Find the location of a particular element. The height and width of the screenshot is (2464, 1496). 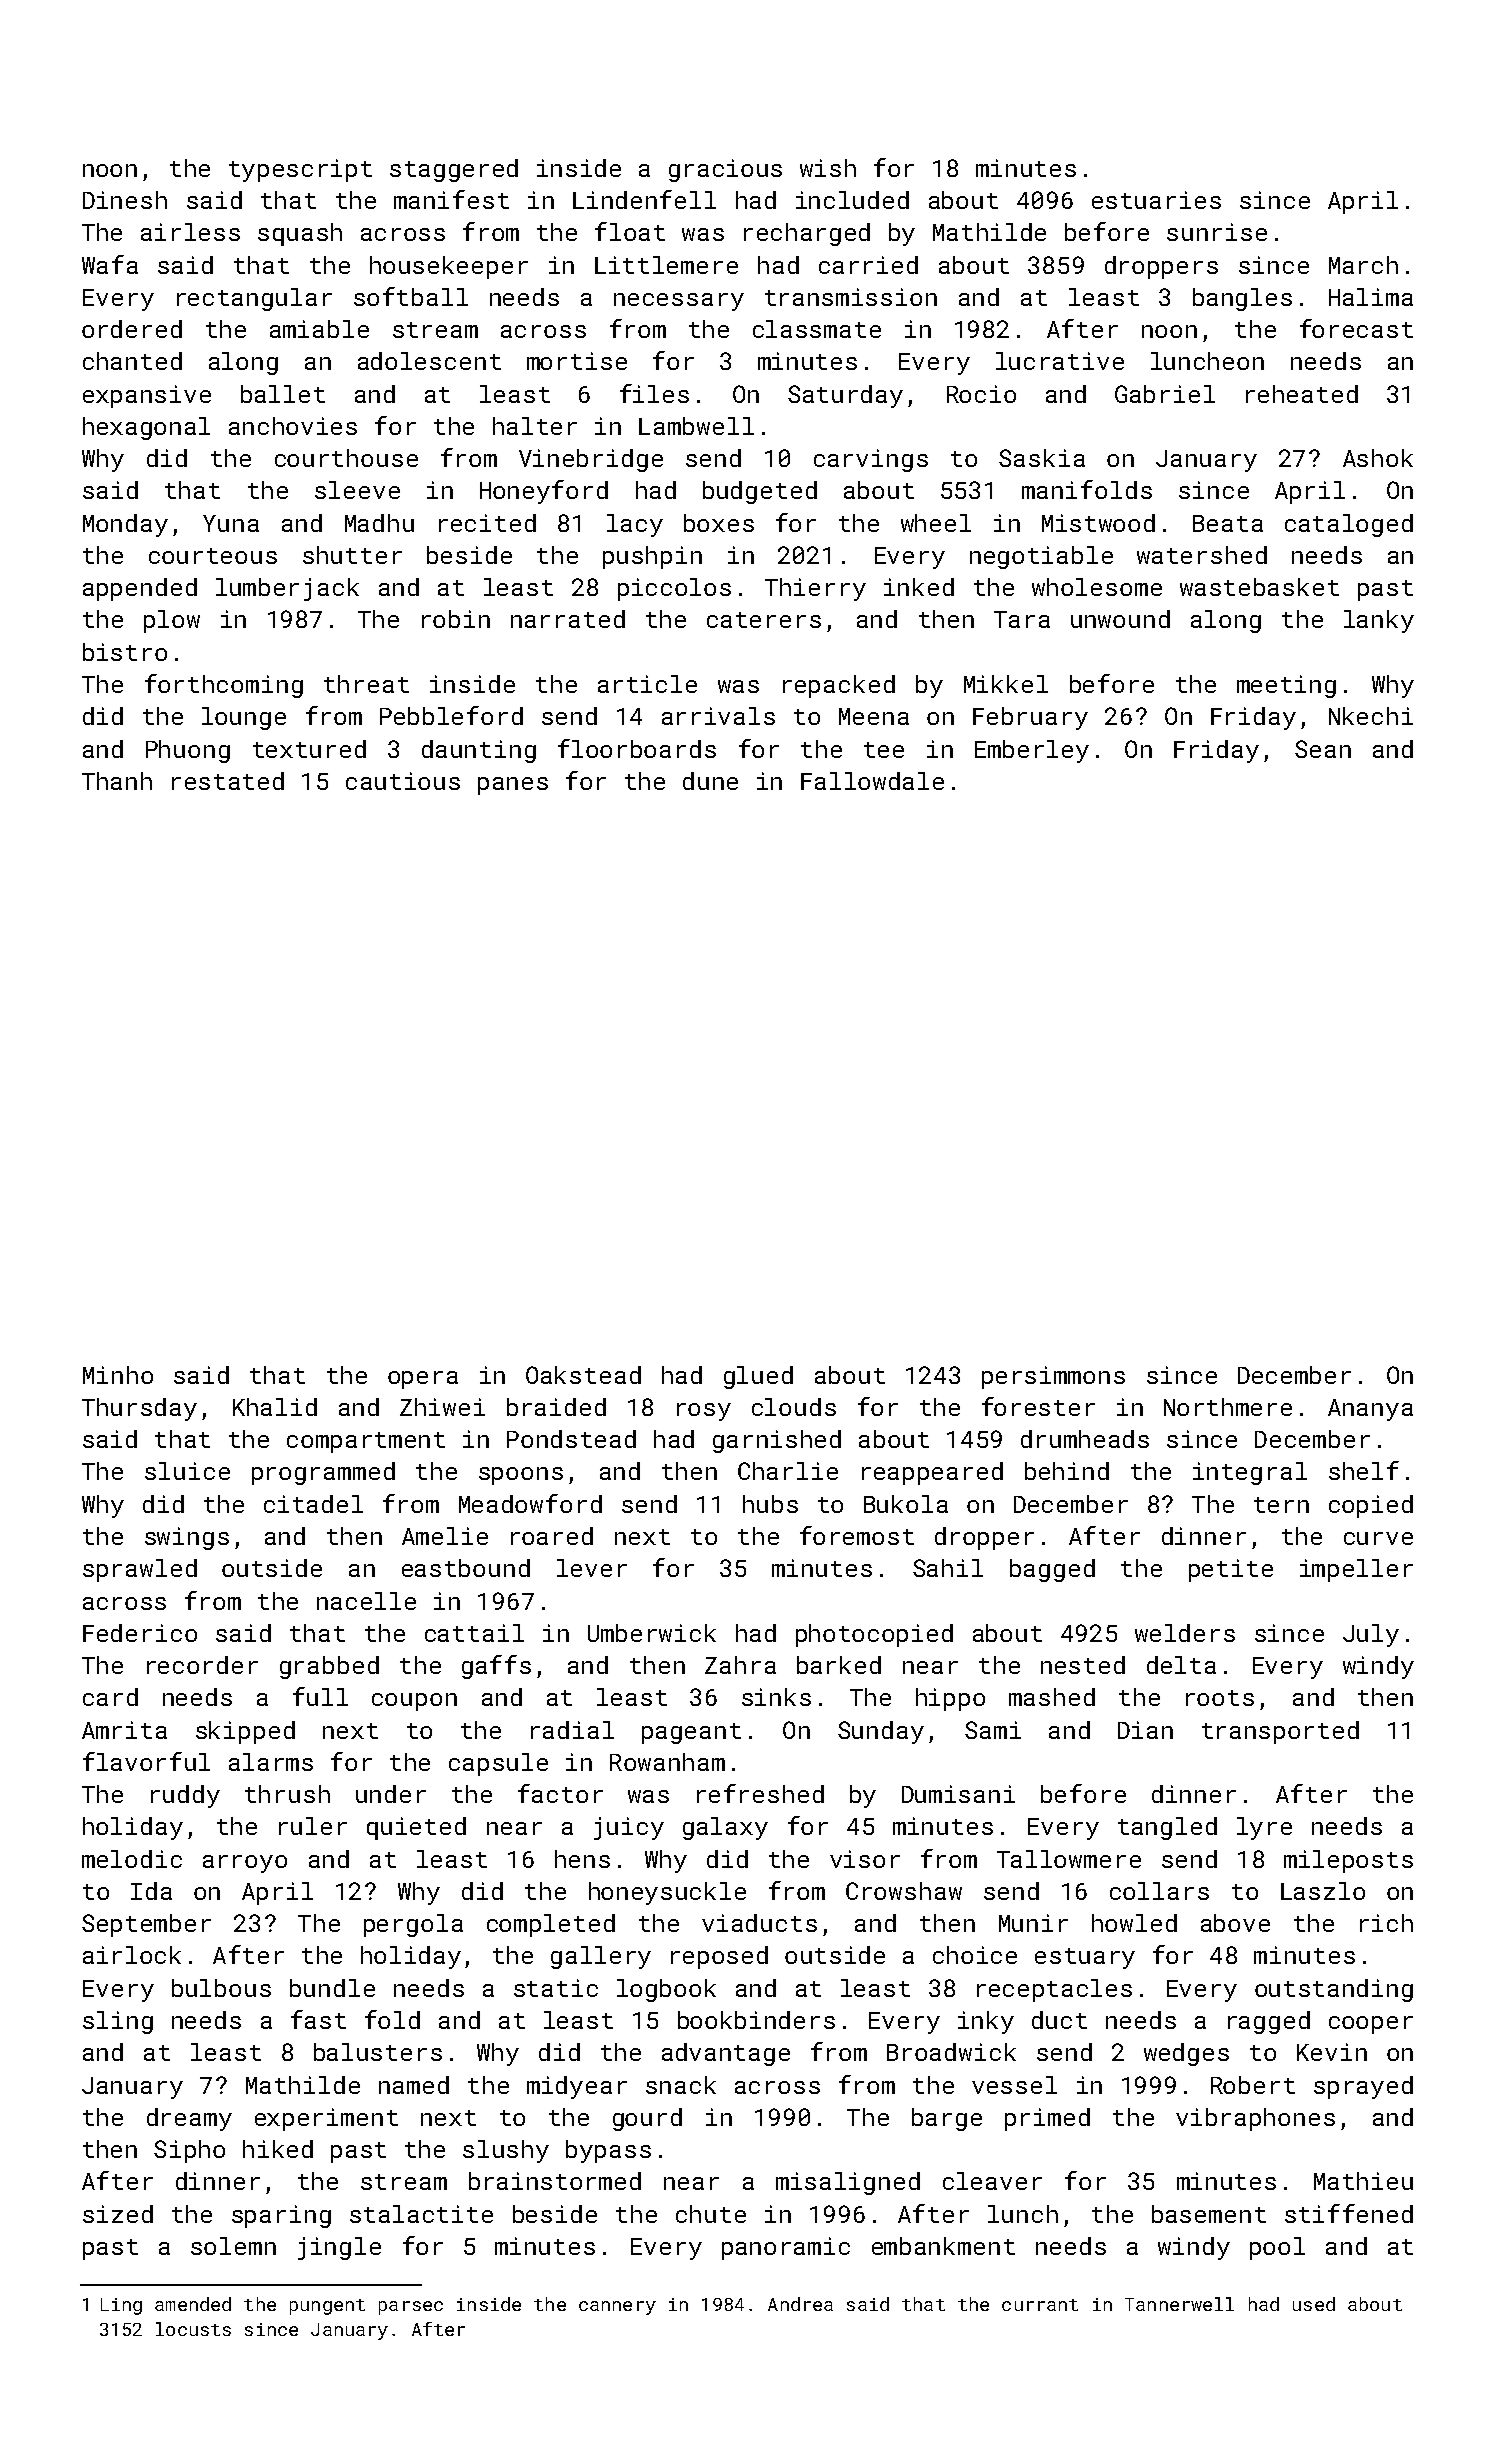

gracious is located at coordinates (725, 170).
